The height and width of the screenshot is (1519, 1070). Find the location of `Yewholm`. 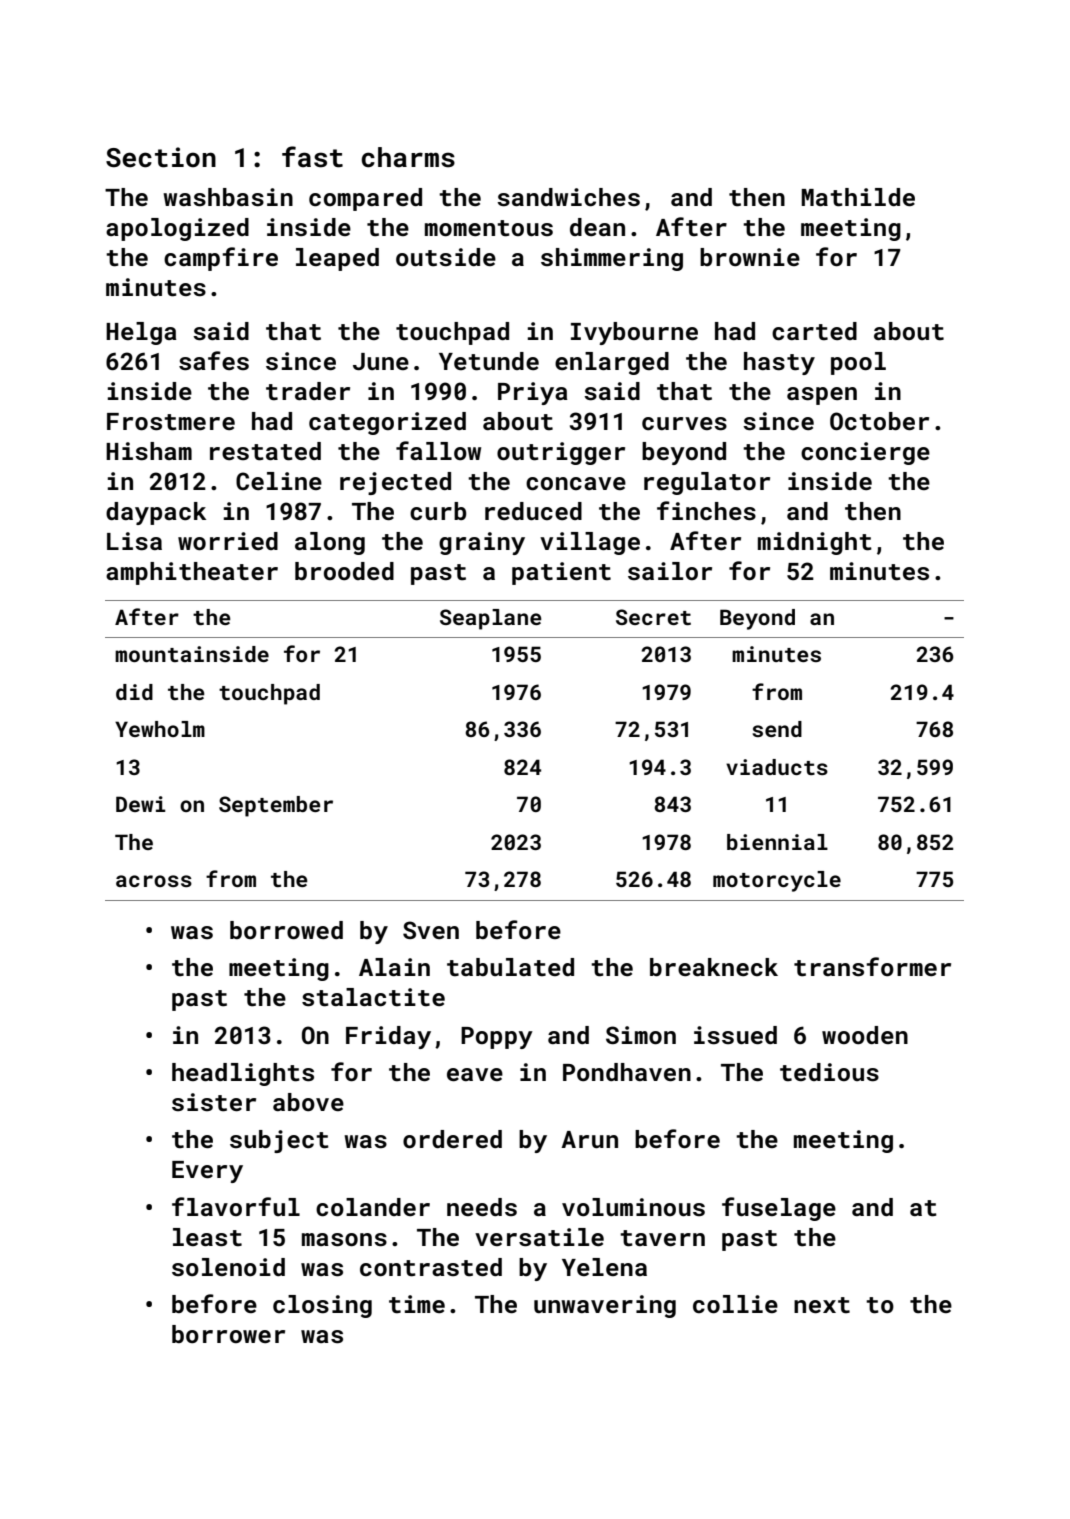

Yewholm is located at coordinates (160, 729).
